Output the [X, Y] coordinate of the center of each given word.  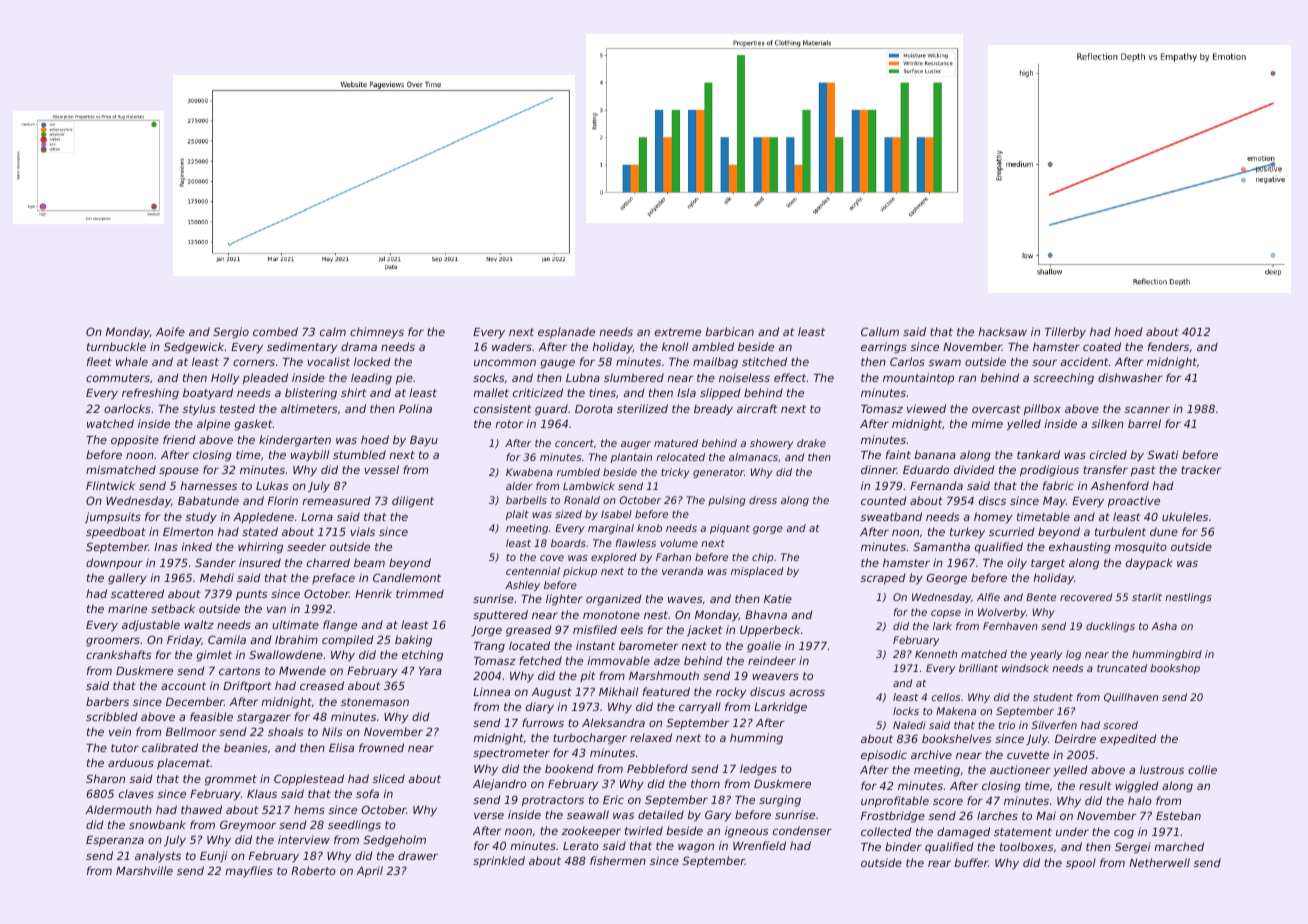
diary [540, 708]
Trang [489, 647]
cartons [240, 671]
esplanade [566, 333]
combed [275, 331]
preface [333, 578]
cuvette [1028, 755]
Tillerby [1065, 333]
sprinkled [499, 862]
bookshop [1175, 669]
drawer [418, 855]
